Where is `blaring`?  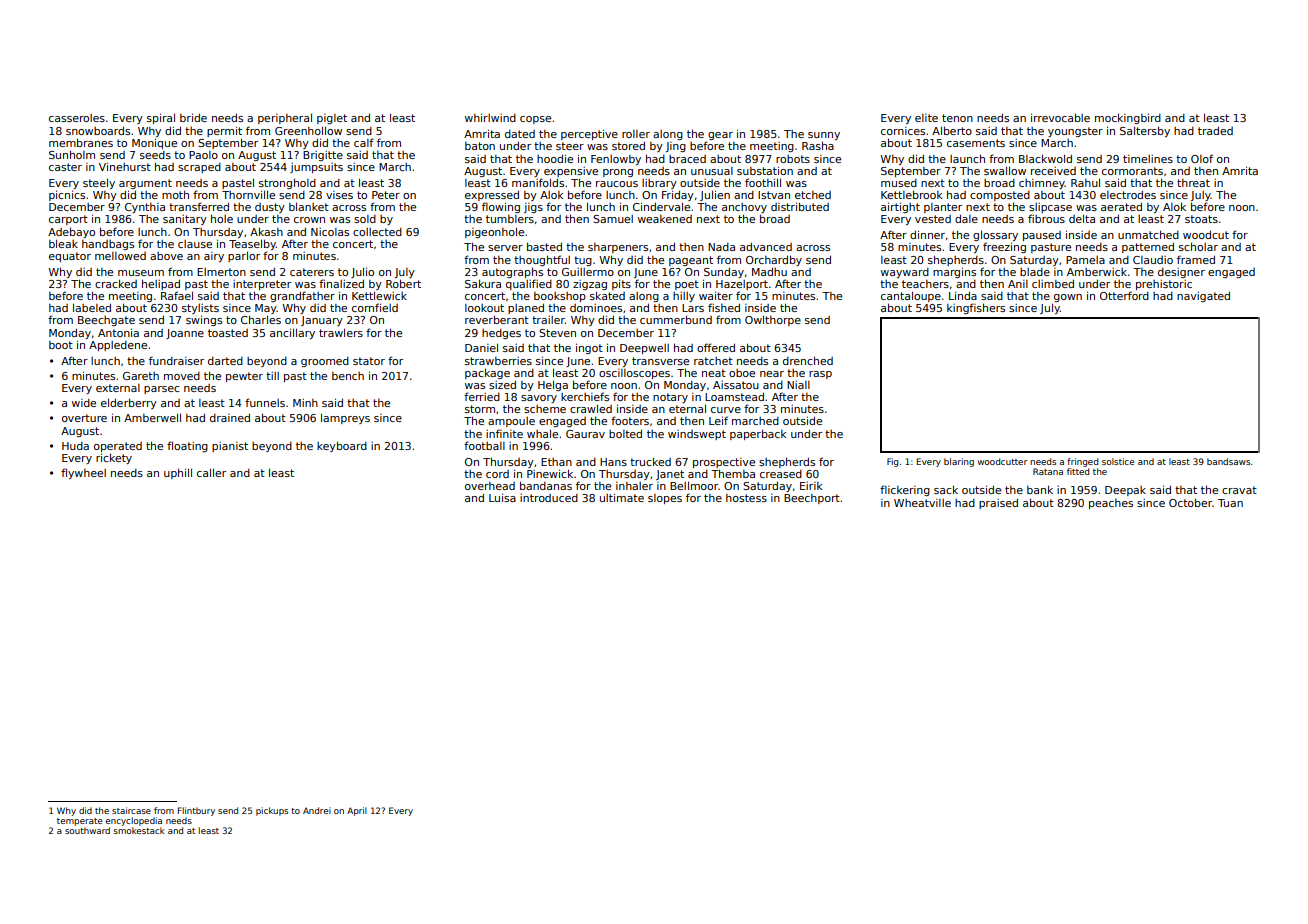
blaring is located at coordinates (959, 462).
